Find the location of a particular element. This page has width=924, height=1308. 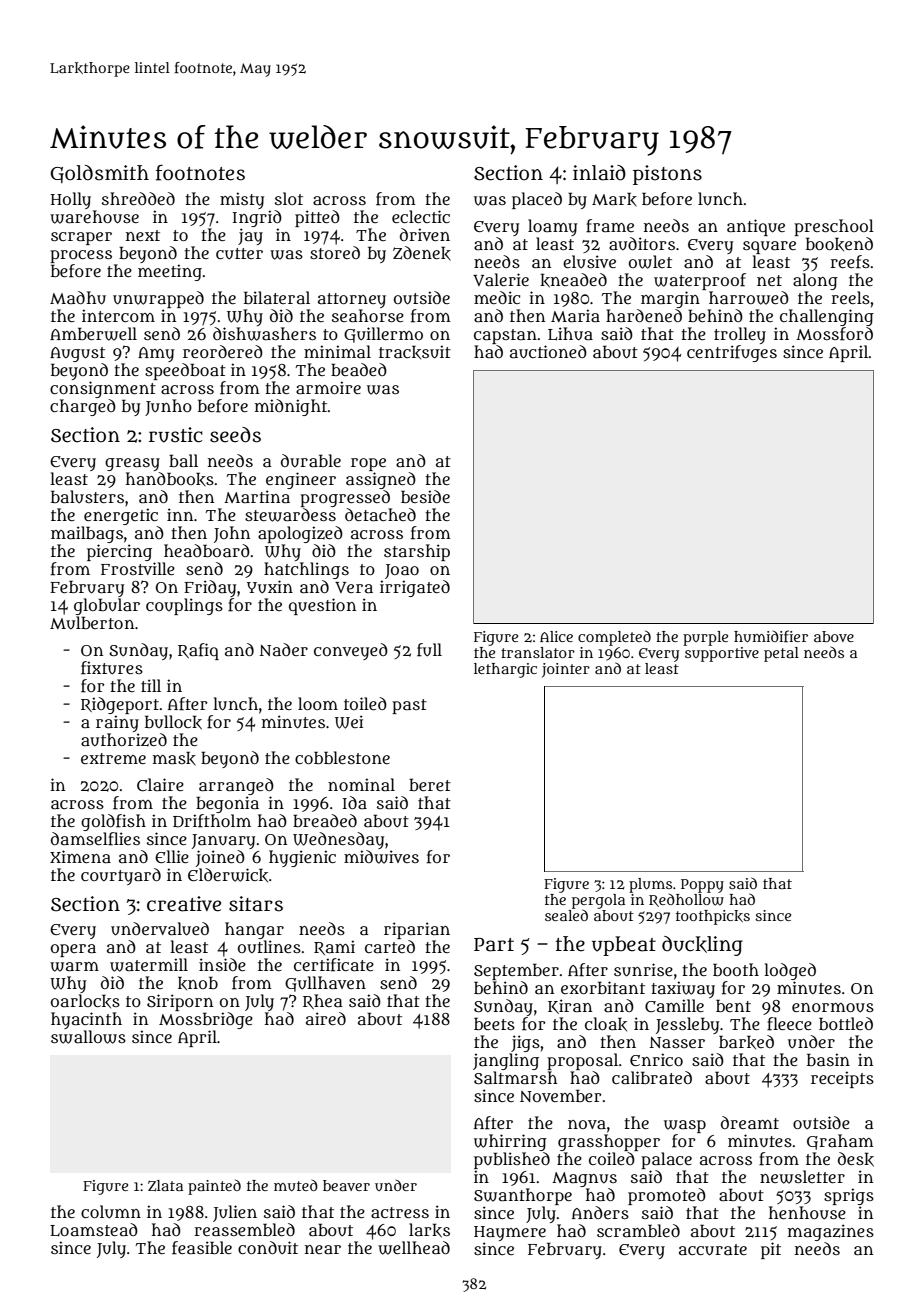

Kiran is located at coordinates (570, 1006).
